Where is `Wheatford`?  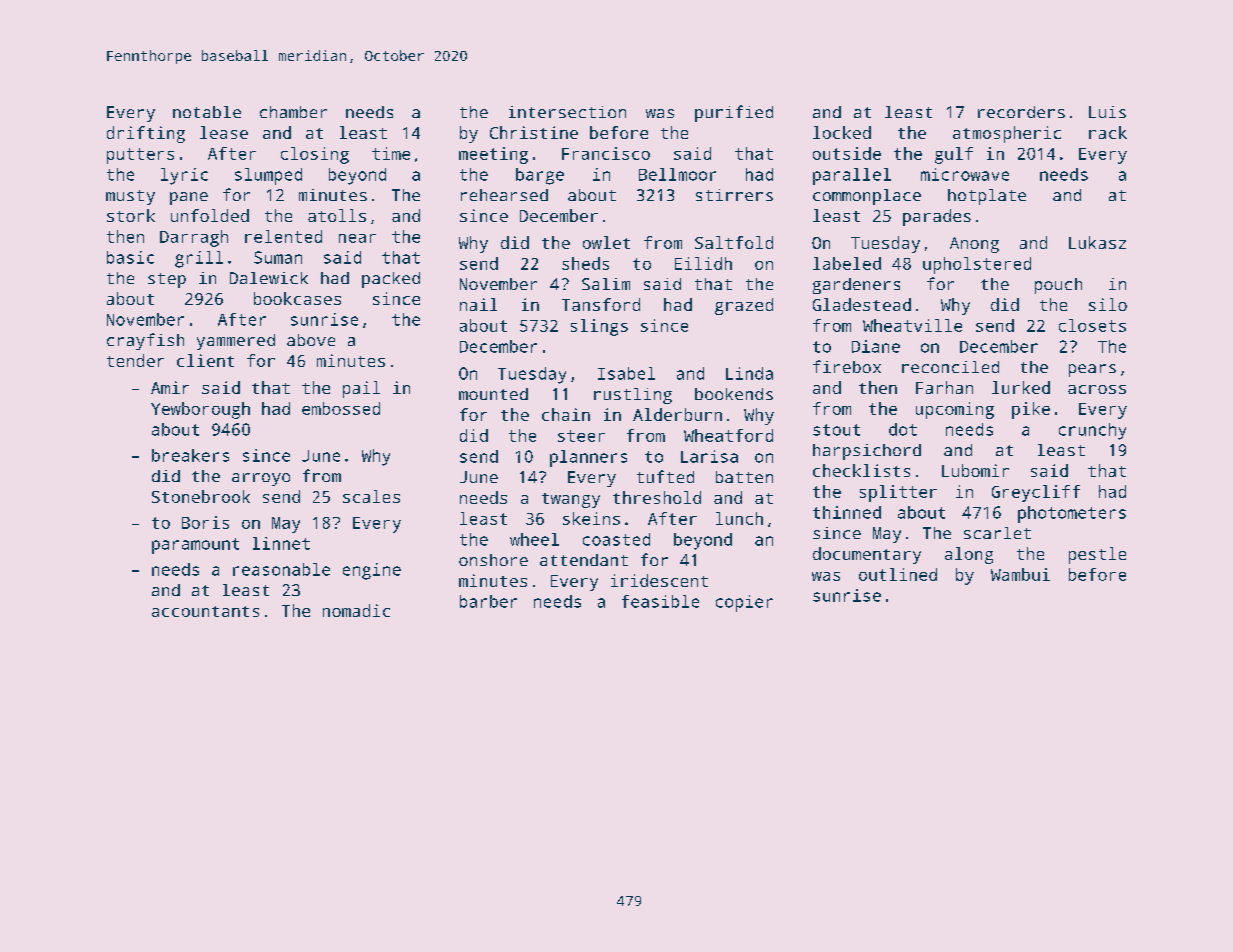
Wheatford is located at coordinates (728, 435).
